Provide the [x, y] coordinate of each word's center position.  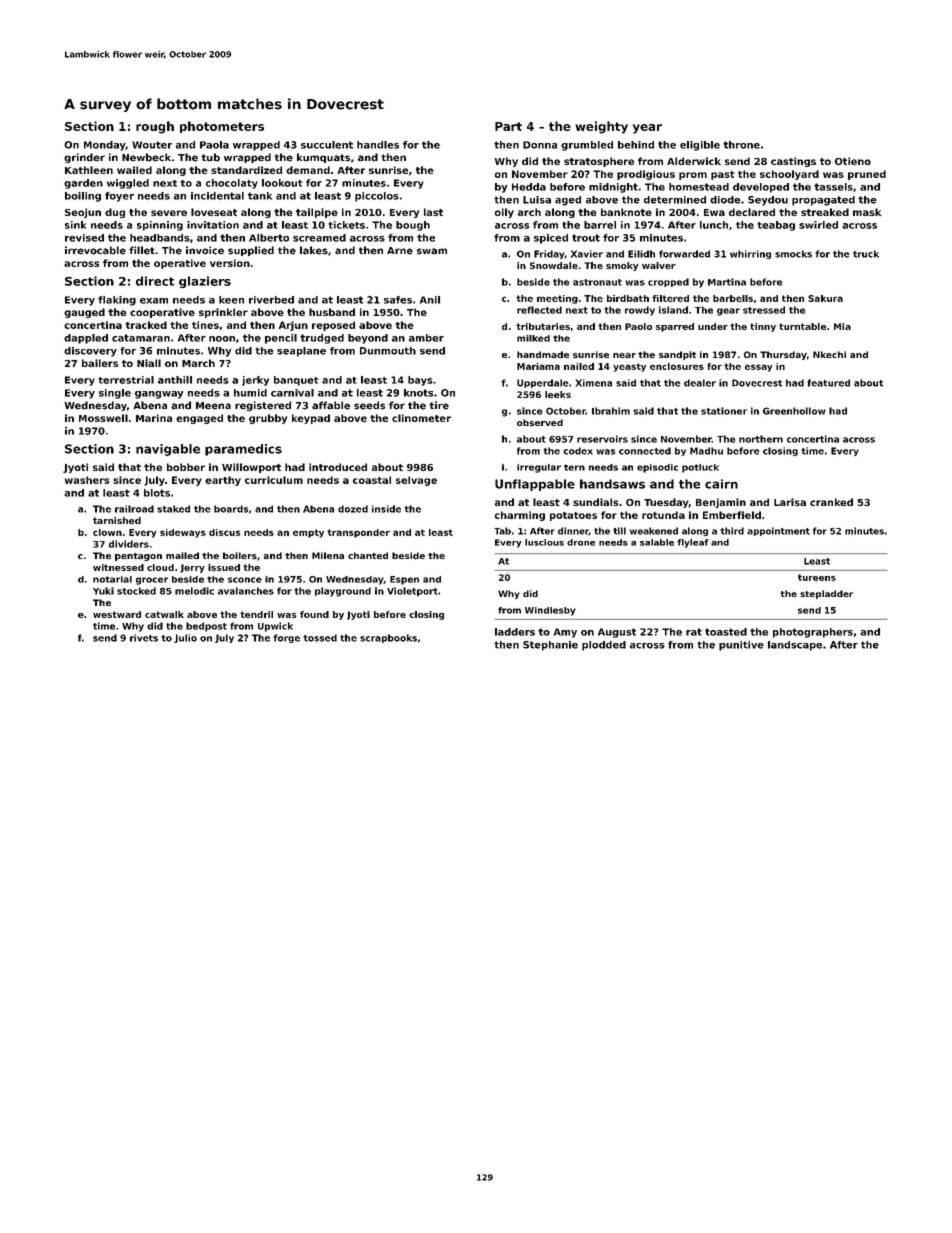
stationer [724, 411]
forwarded [684, 254]
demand [308, 170]
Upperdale [542, 383]
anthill [175, 380]
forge [286, 638]
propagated [823, 201]
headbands [160, 238]
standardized [246, 170]
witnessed [118, 567]
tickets [346, 225]
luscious [544, 542]
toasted [726, 632]
